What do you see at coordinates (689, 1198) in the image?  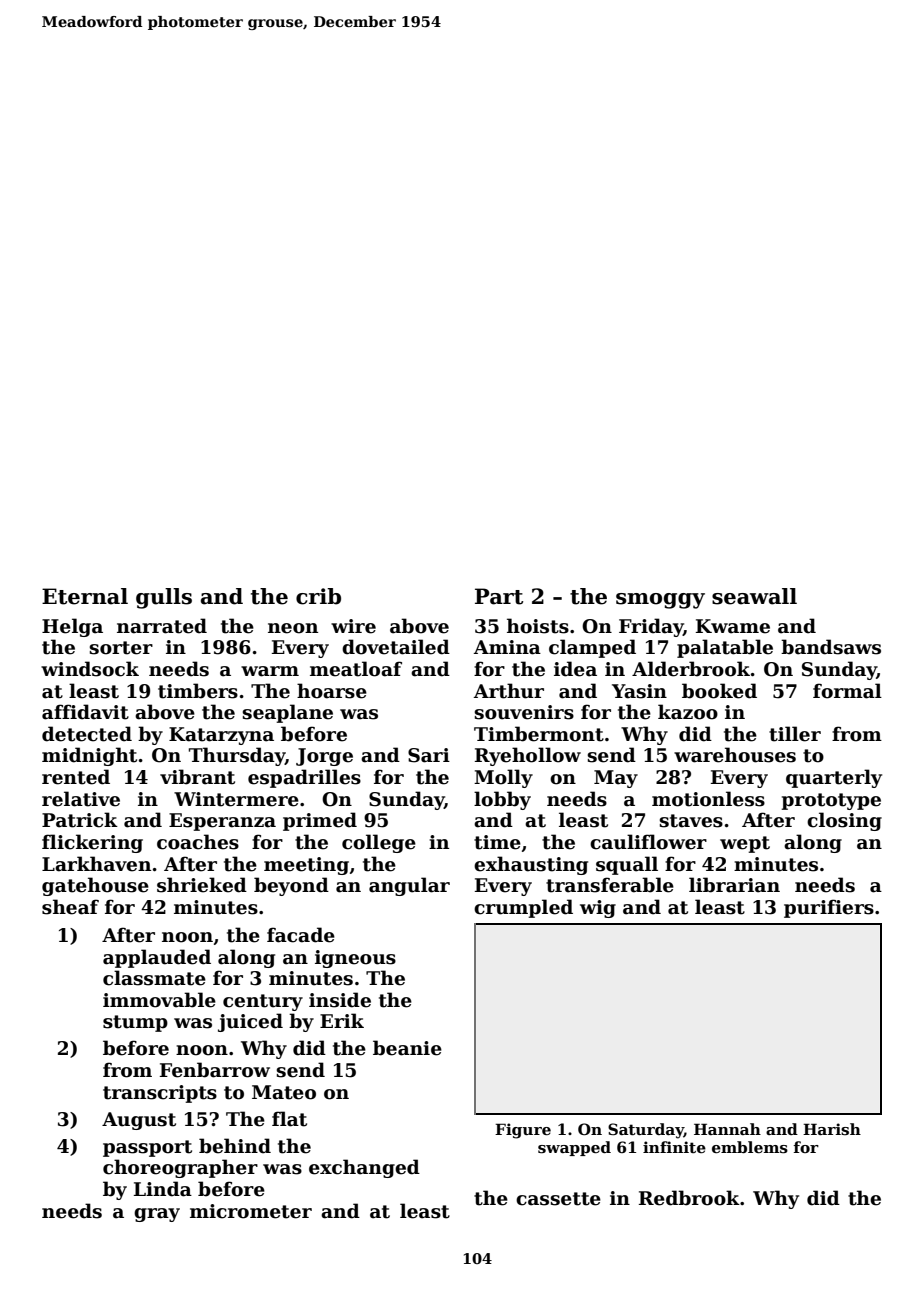 I see `Redbrook` at bounding box center [689, 1198].
